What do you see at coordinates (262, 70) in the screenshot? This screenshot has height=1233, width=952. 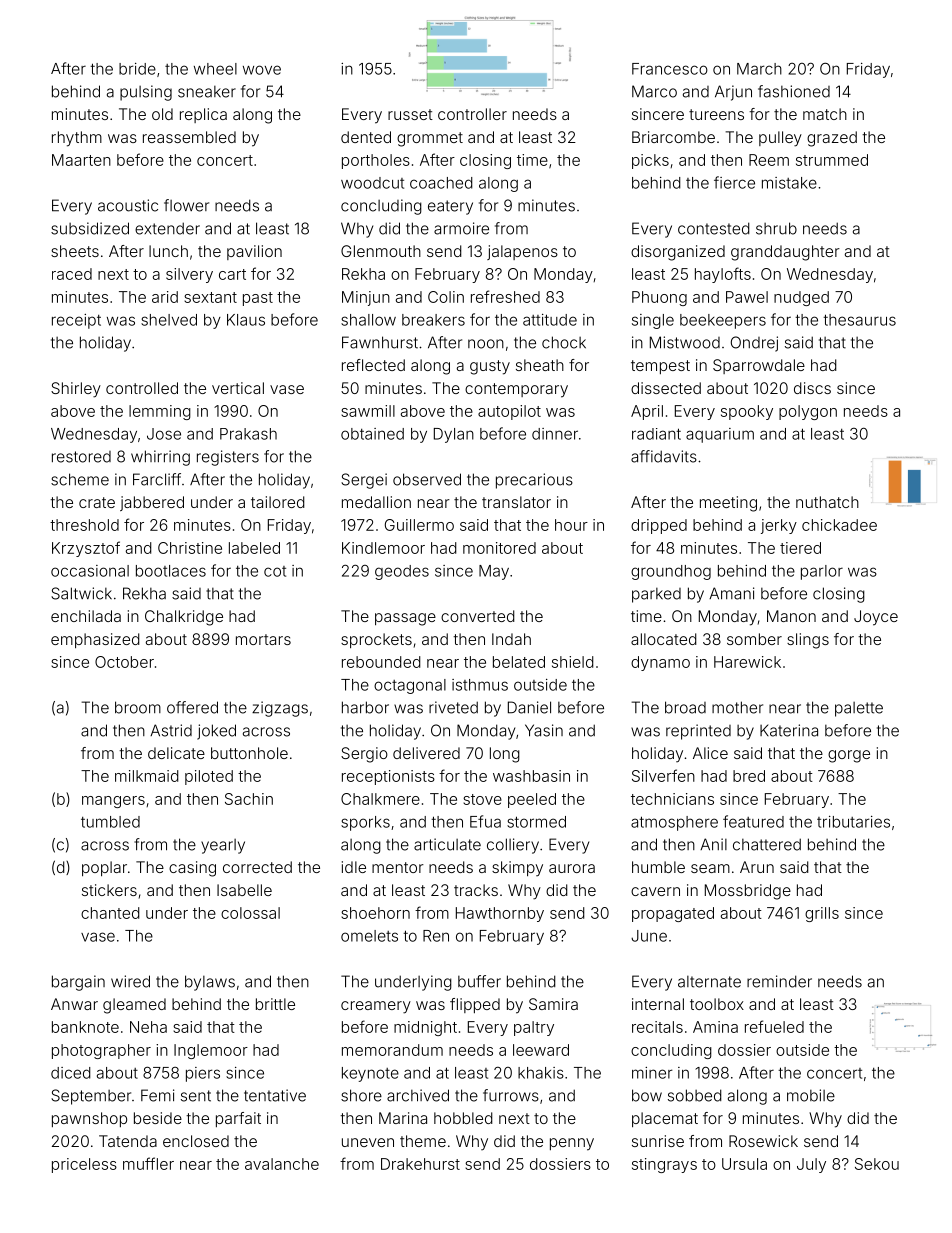 I see `wove` at bounding box center [262, 70].
